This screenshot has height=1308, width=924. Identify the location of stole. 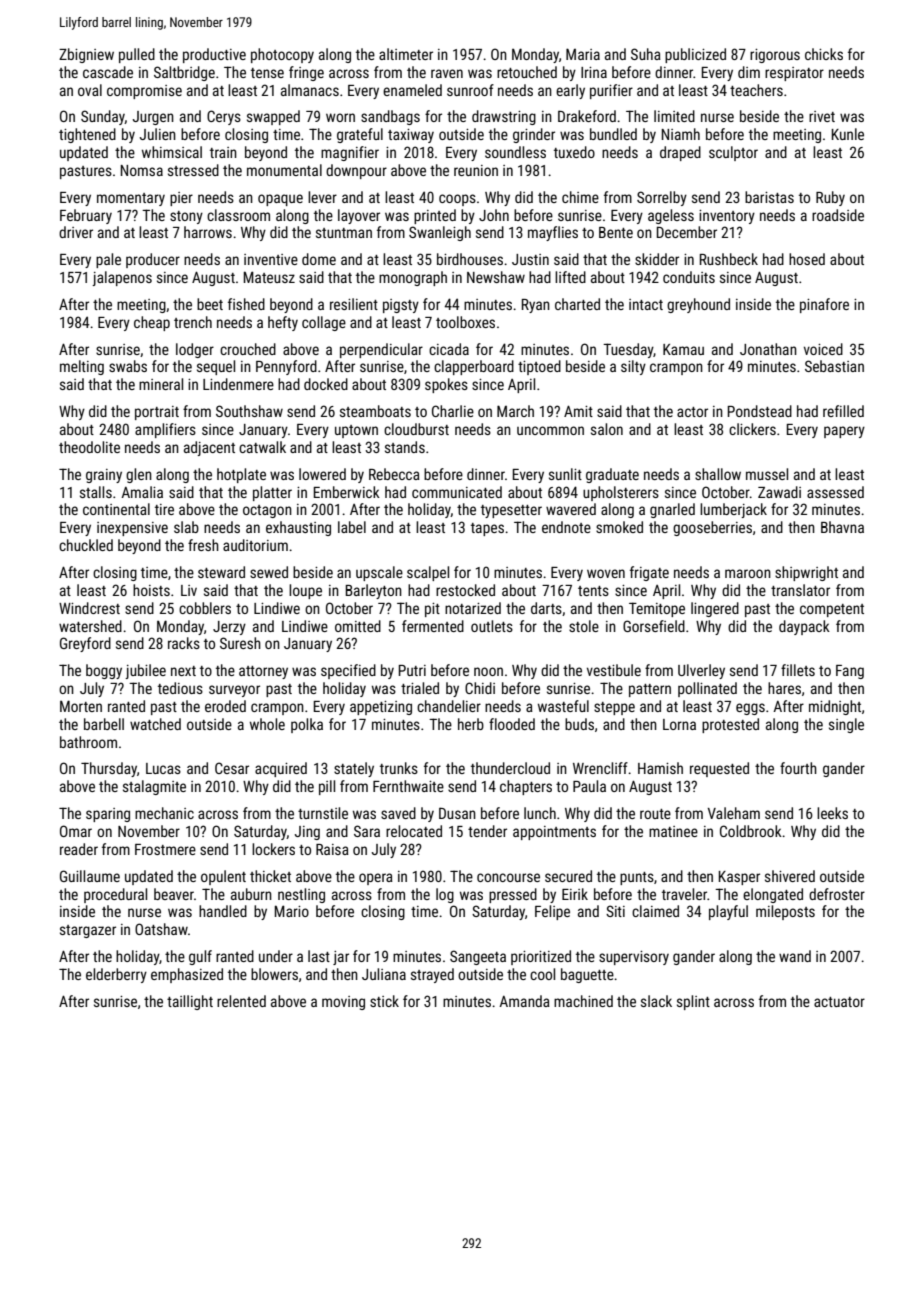
(584, 626).
